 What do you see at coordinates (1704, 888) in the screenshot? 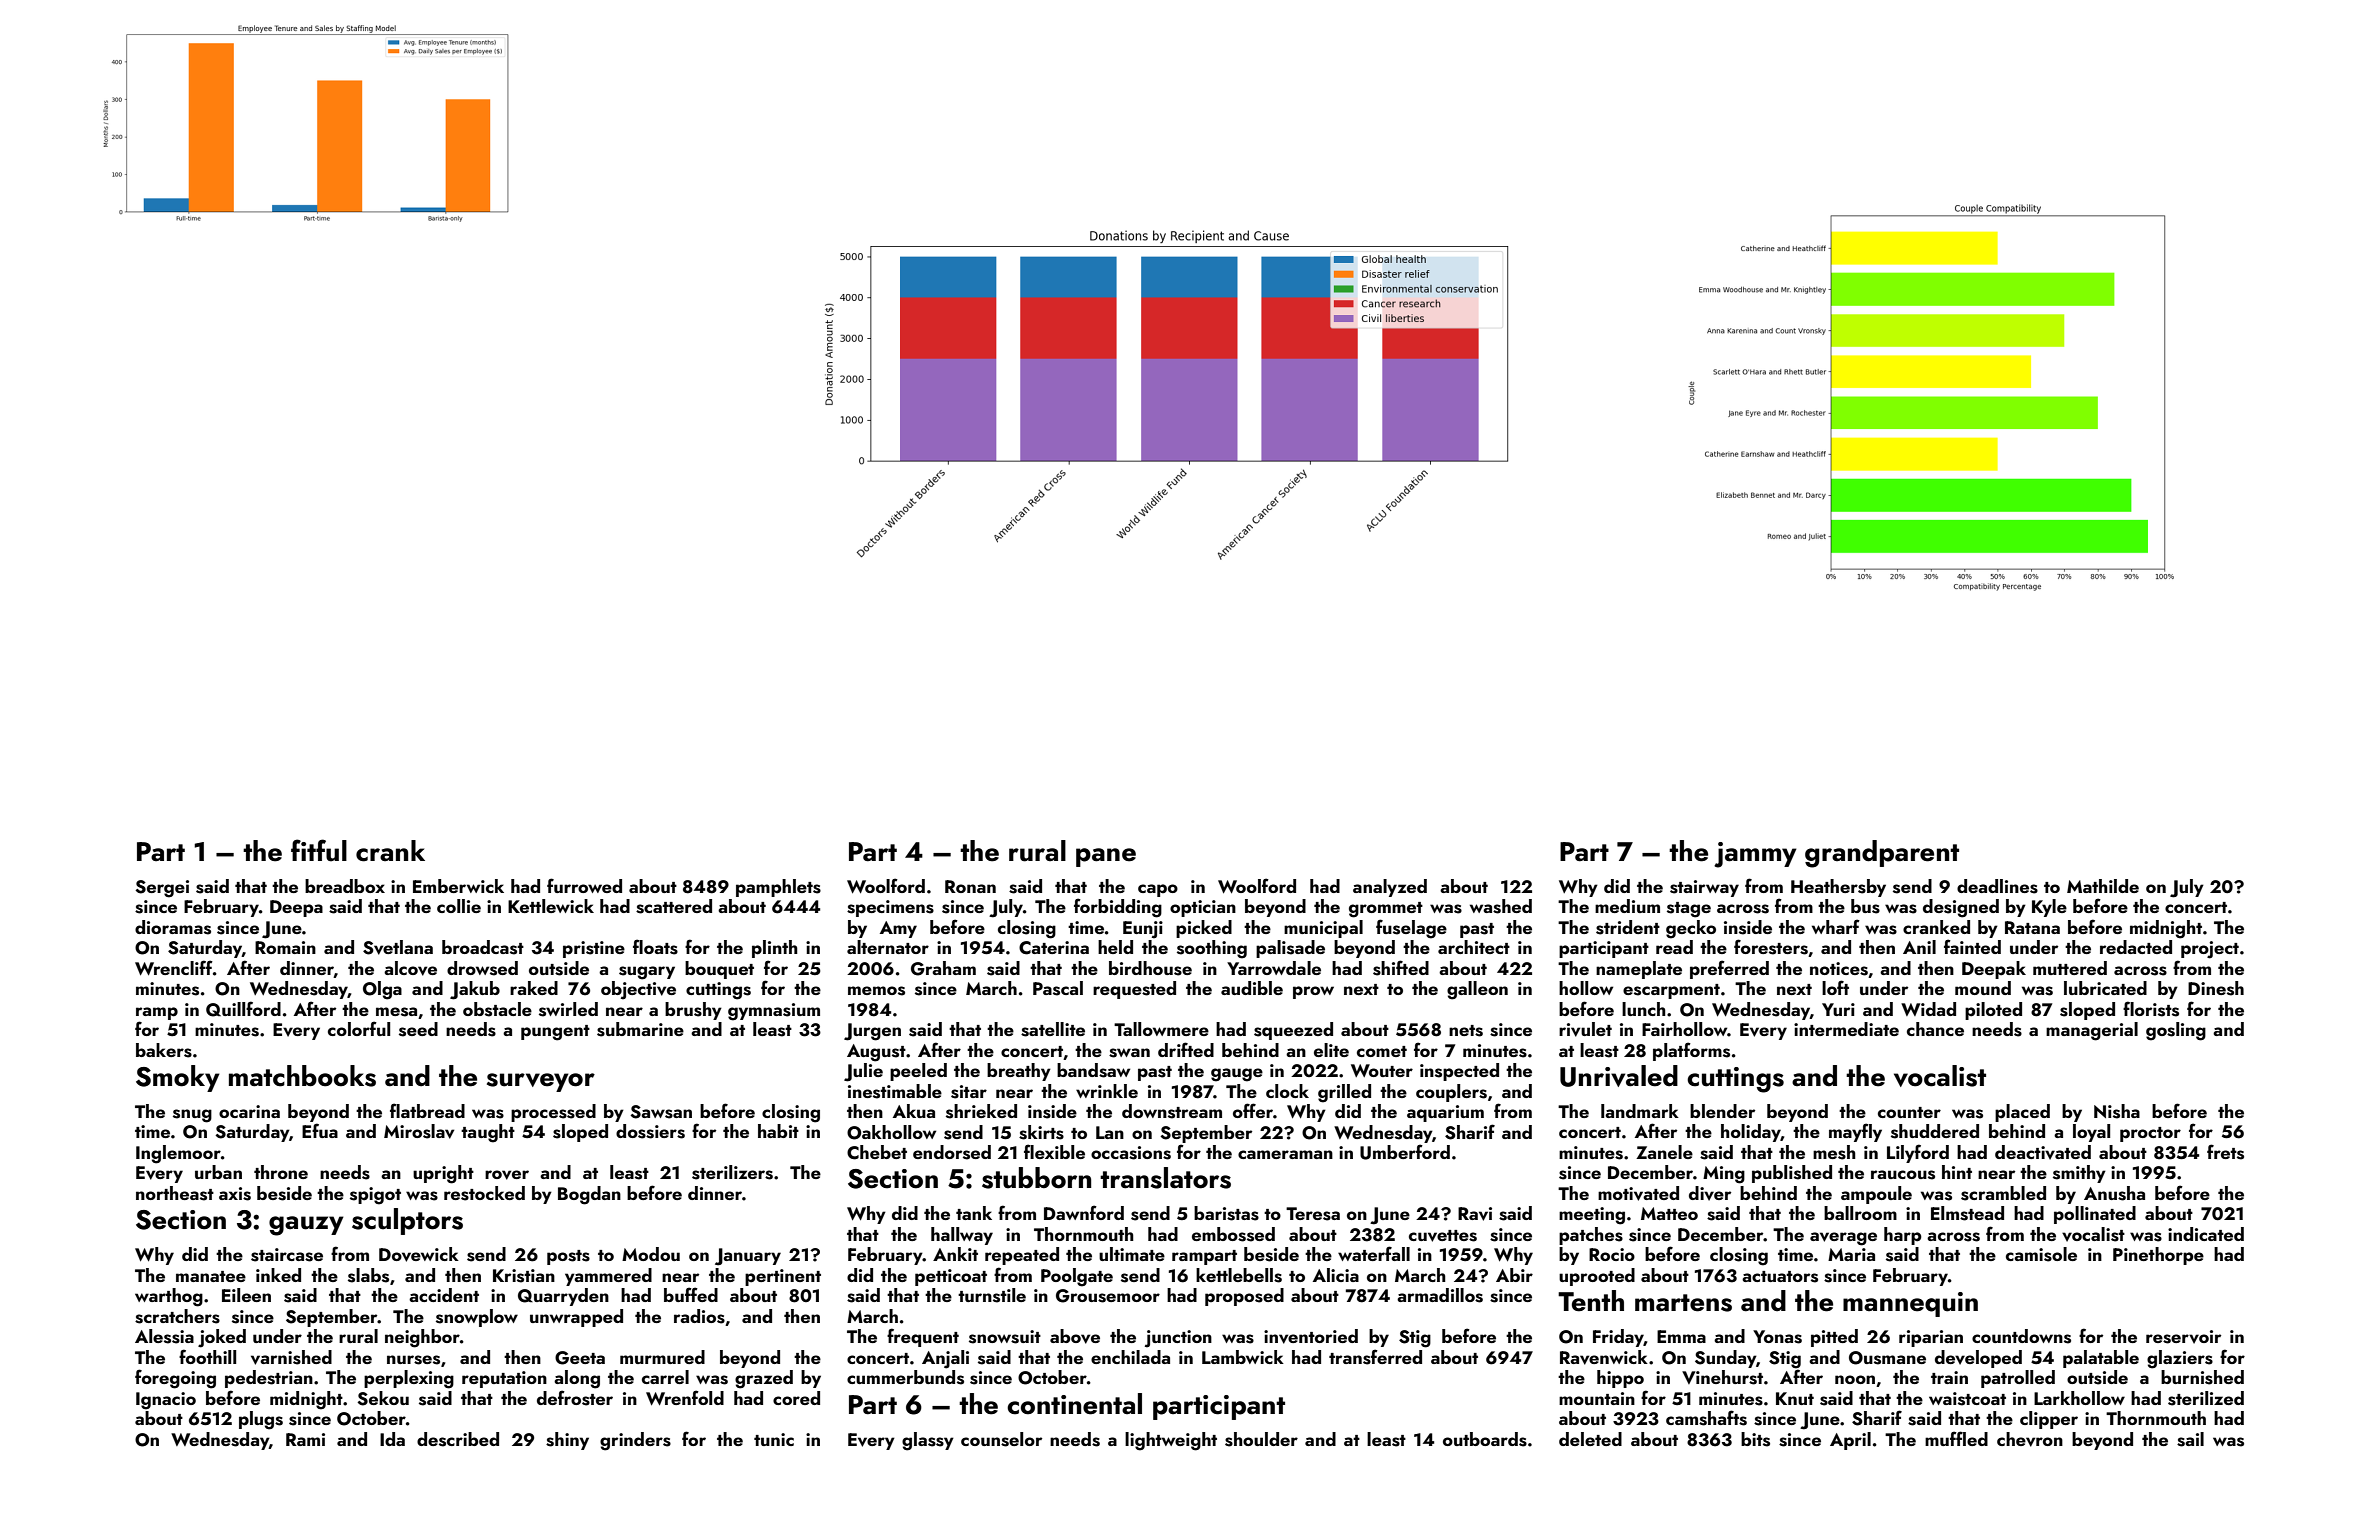
I see `stairway` at bounding box center [1704, 888].
